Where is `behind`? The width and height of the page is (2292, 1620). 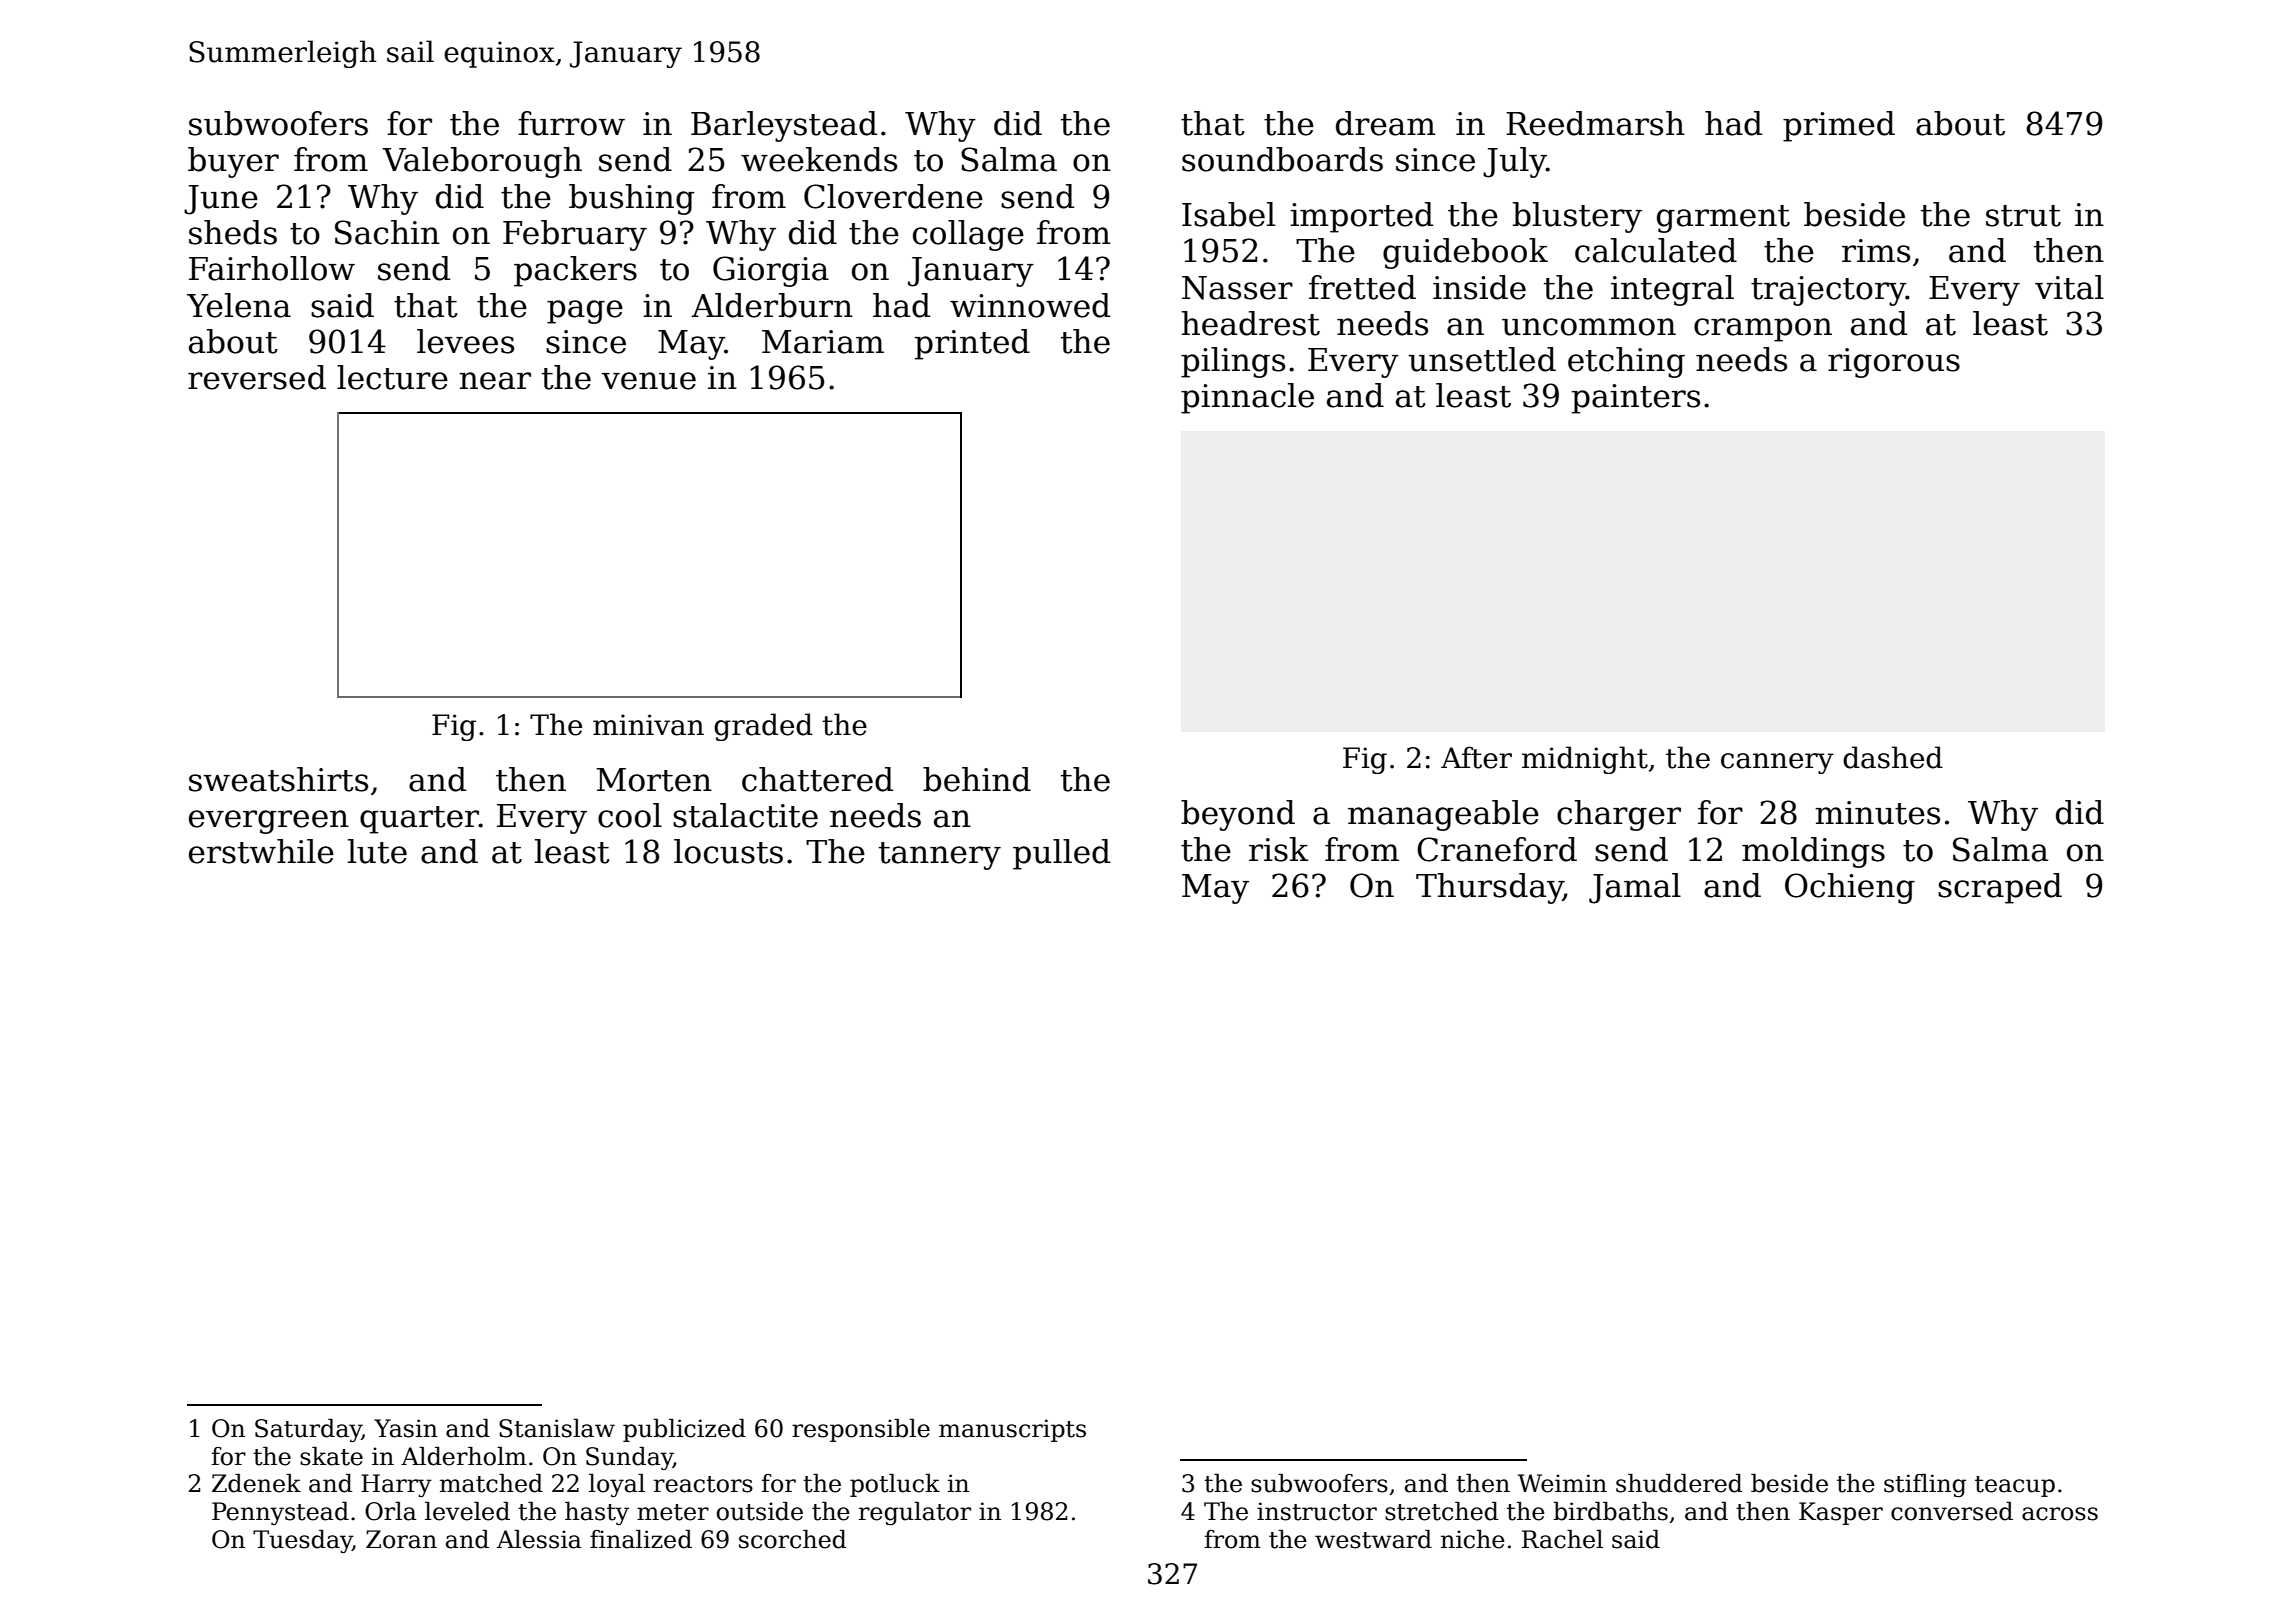
behind is located at coordinates (977, 779).
